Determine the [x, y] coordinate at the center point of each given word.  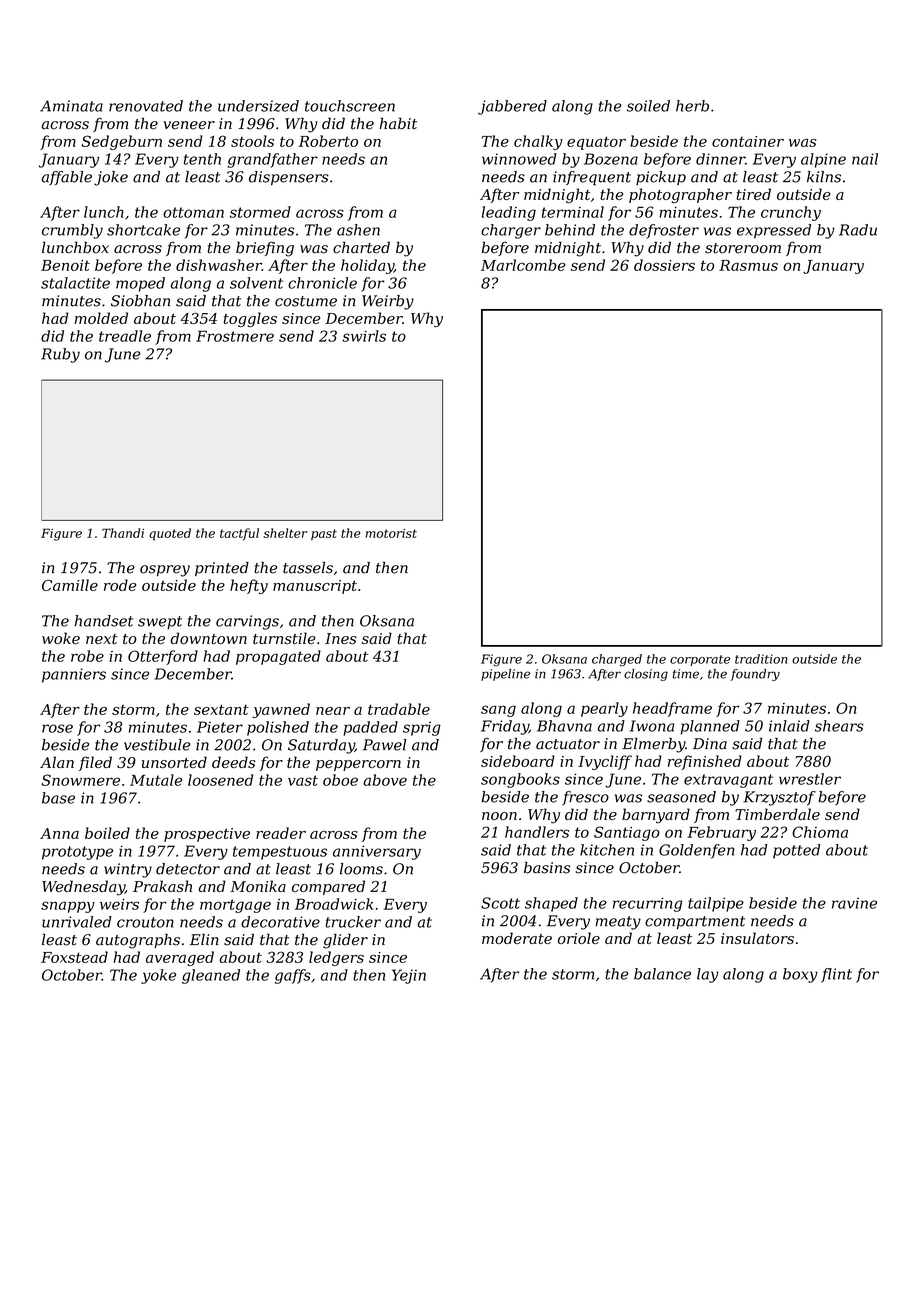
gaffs [293, 976]
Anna [59, 833]
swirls [364, 336]
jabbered [512, 107]
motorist [391, 533]
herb [692, 106]
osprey [165, 571]
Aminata [71, 106]
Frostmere [235, 336]
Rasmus [748, 265]
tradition [761, 659]
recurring [647, 904]
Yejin [409, 976]
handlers [537, 832]
